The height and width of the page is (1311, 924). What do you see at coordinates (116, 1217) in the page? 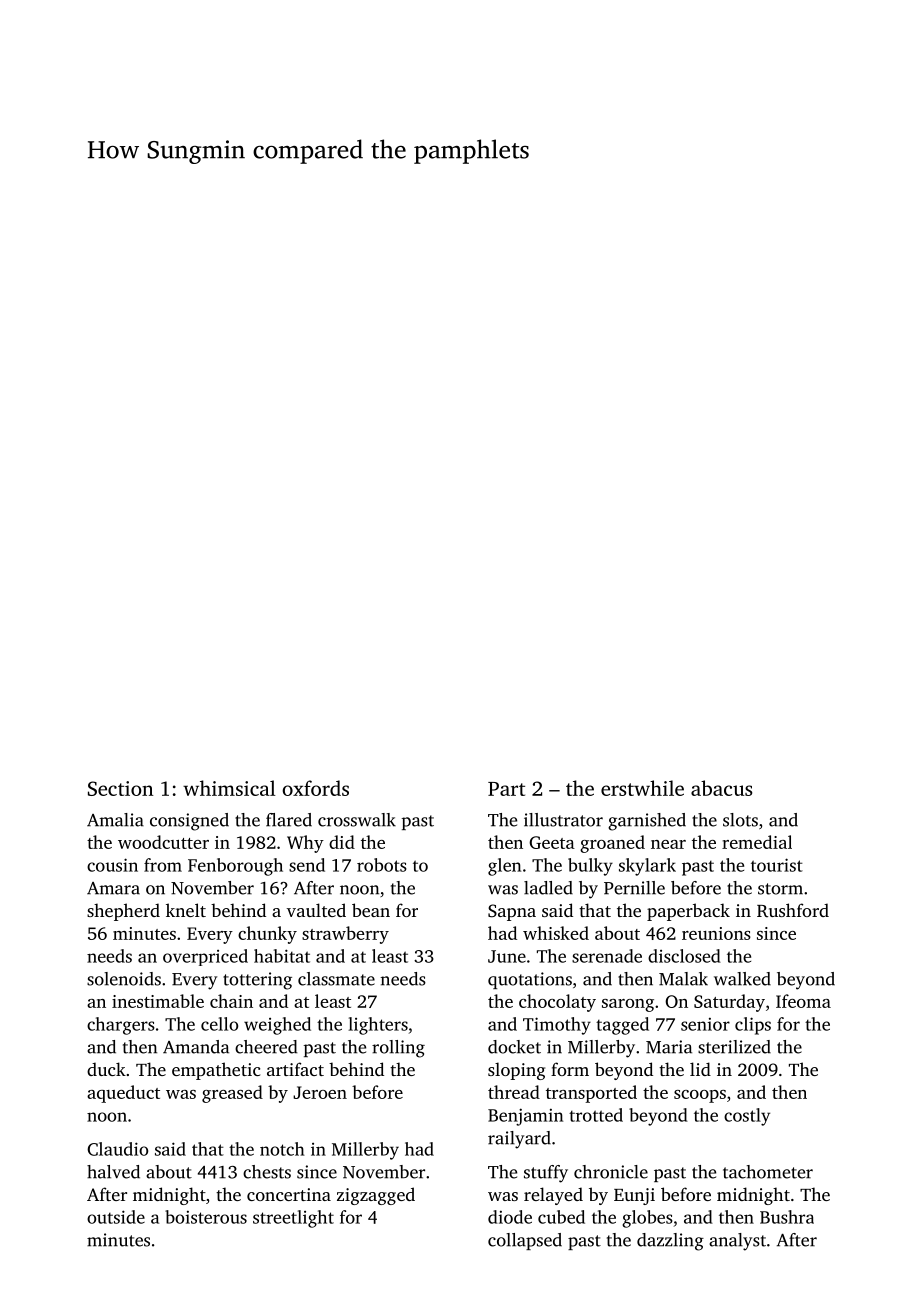
I see `outside` at bounding box center [116, 1217].
